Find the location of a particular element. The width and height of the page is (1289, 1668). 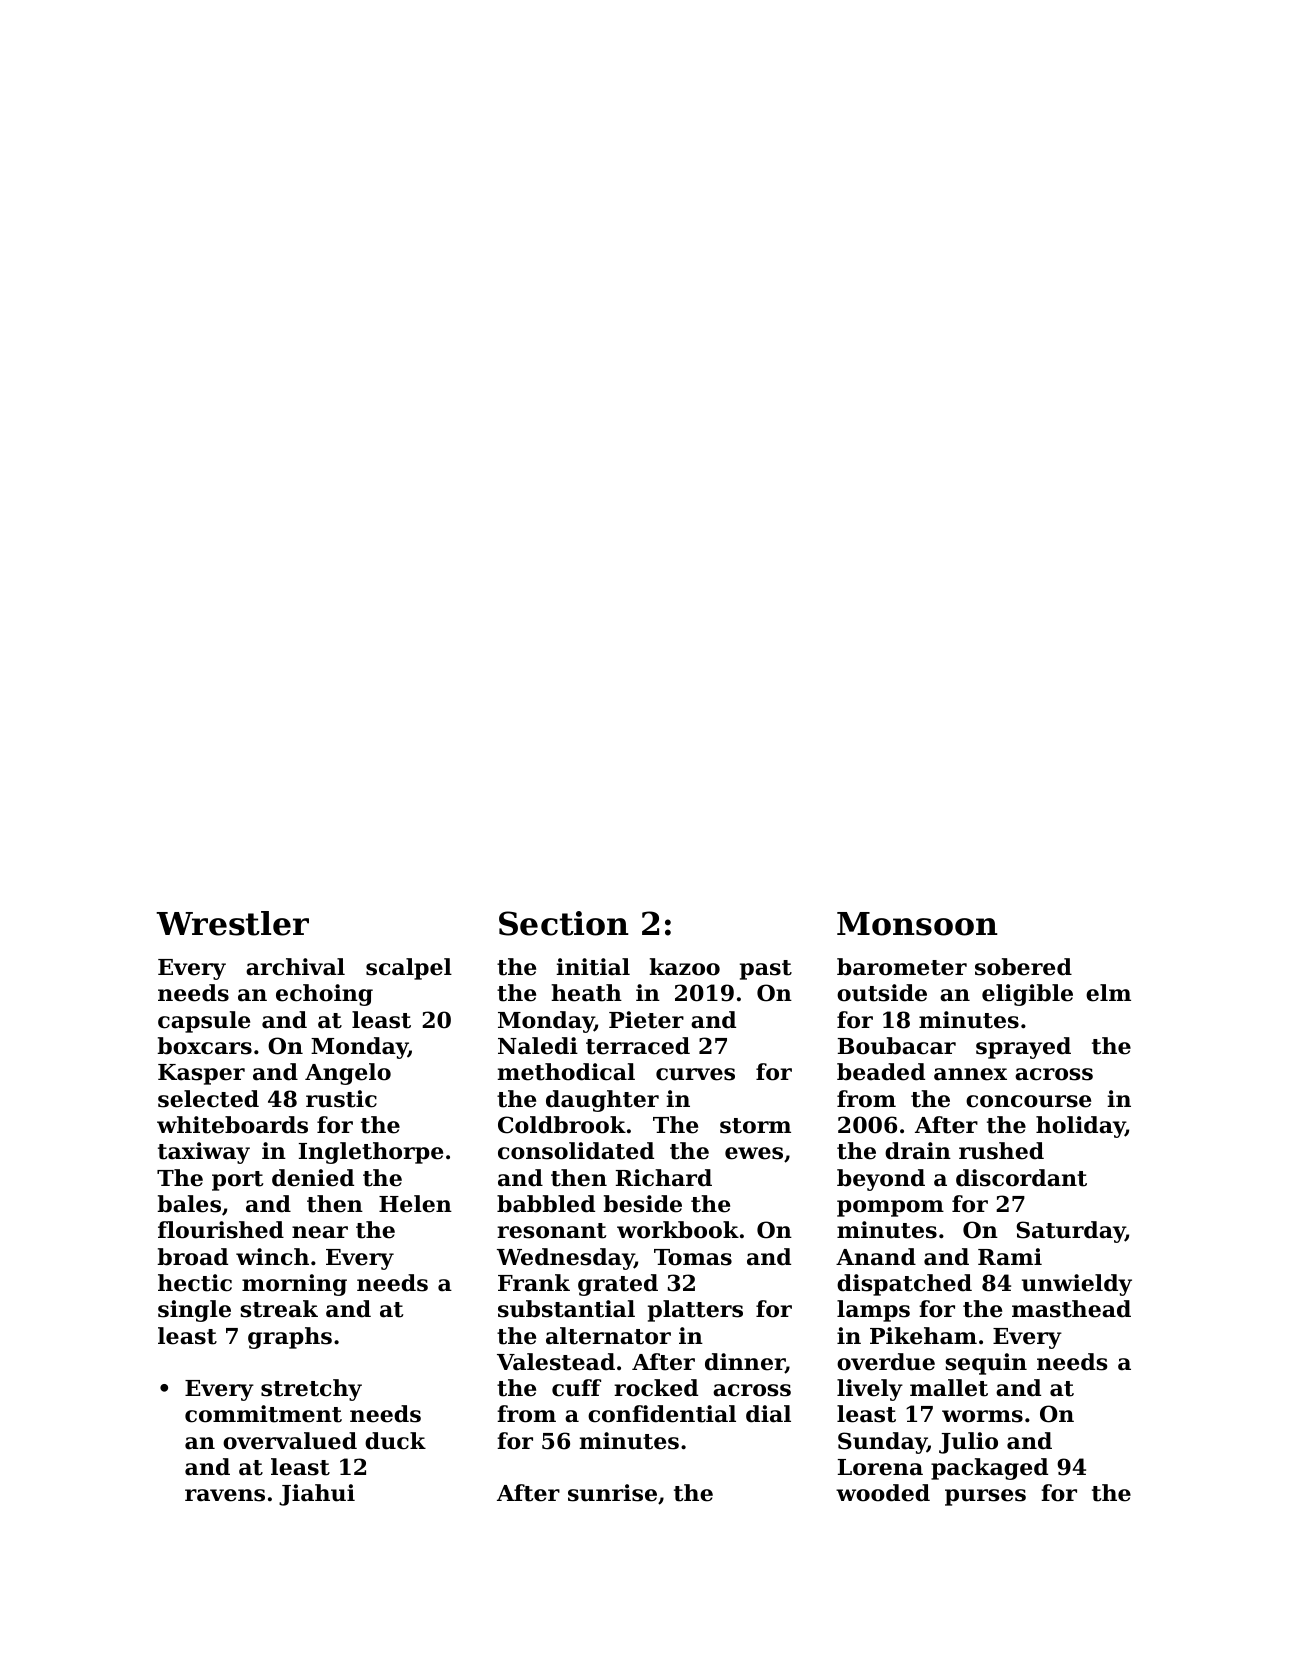

near is located at coordinates (320, 1232).
